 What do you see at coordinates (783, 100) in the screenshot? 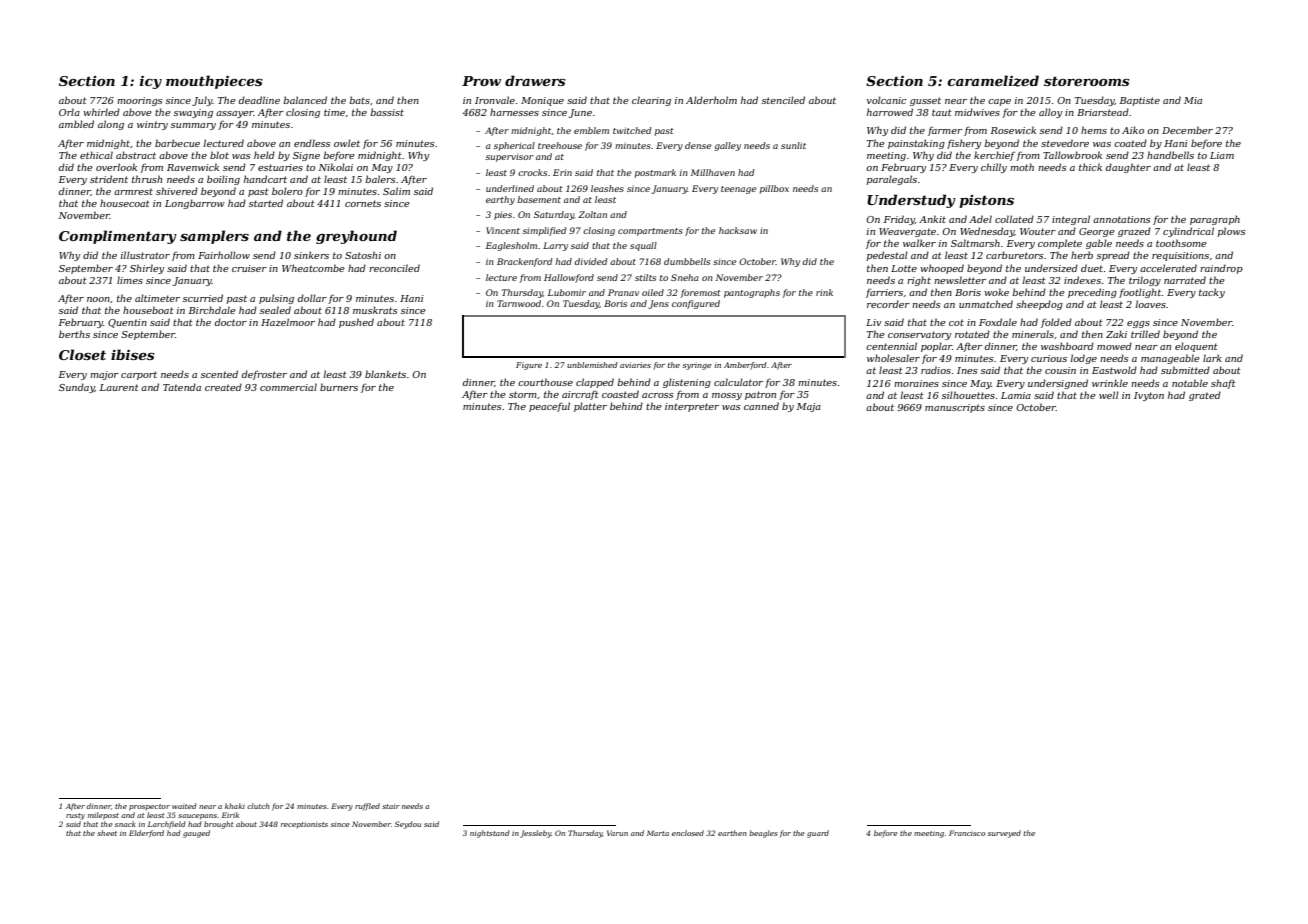
I see `stenciled` at bounding box center [783, 100].
